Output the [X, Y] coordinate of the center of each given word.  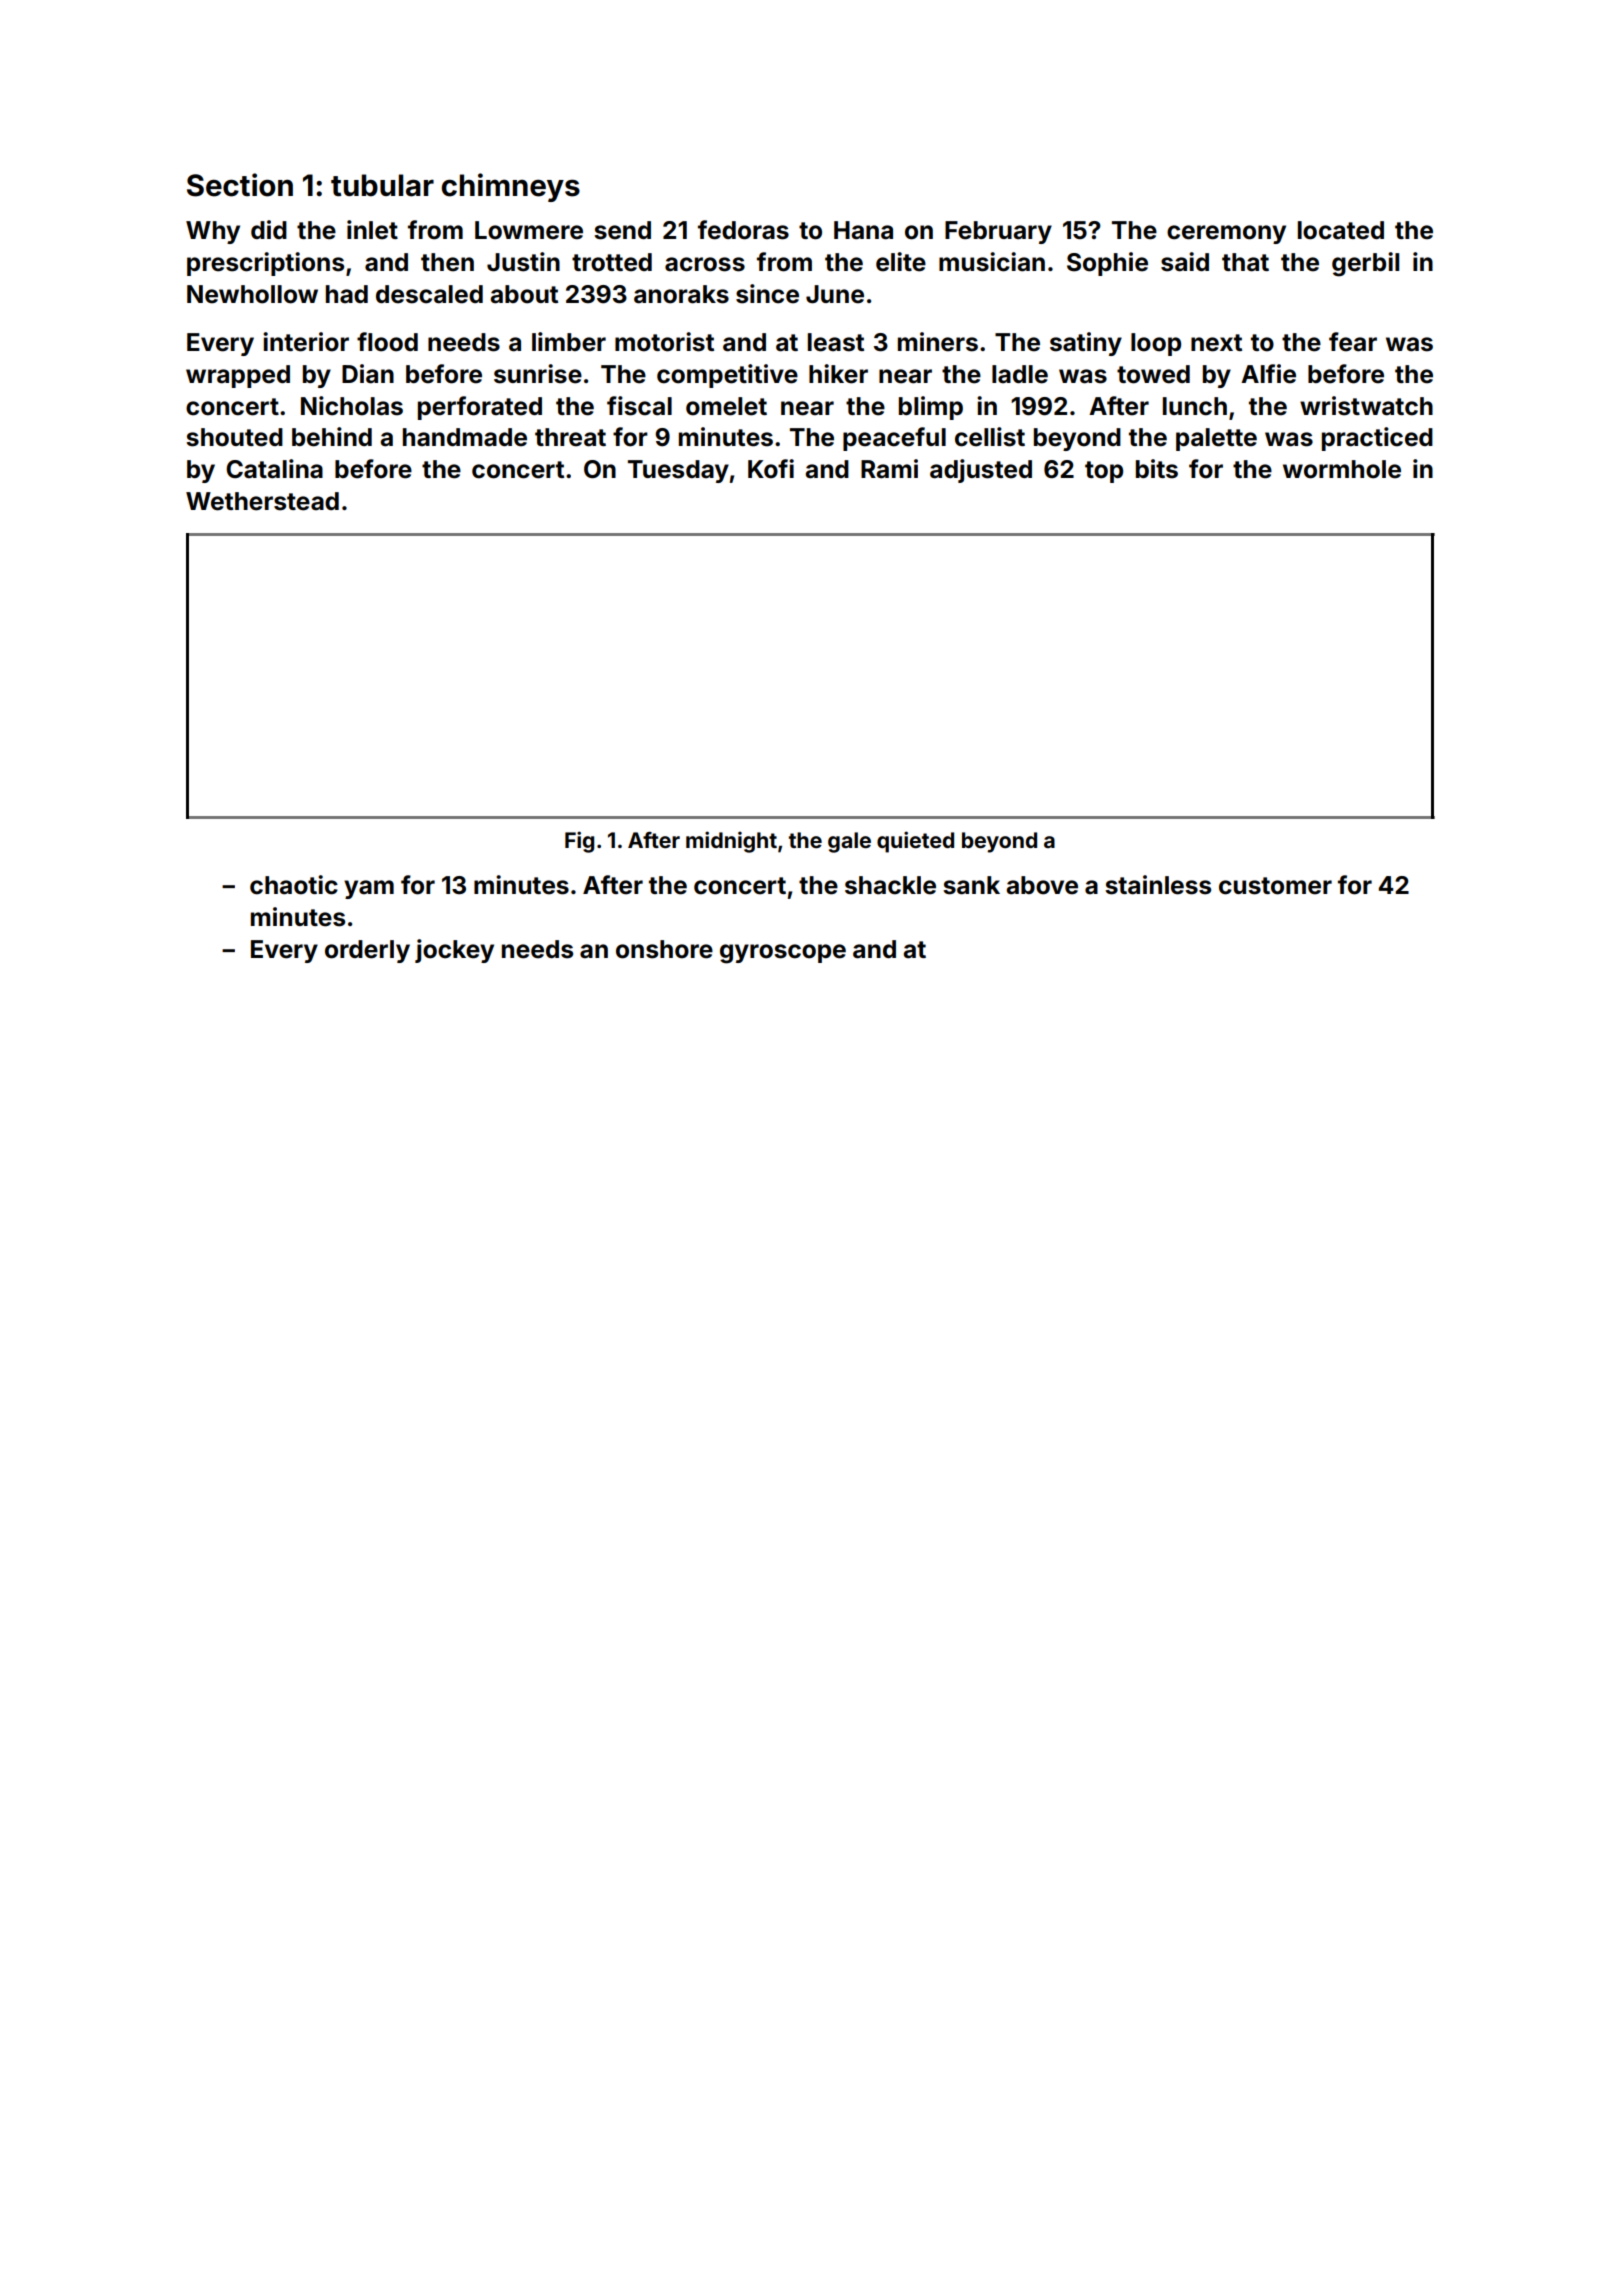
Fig [579, 842]
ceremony [1226, 234]
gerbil [1365, 264]
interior [306, 342]
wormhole [1342, 469]
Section [240, 185]
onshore [664, 949]
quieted [915, 842]
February [998, 232]
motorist [664, 342]
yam [369, 889]
